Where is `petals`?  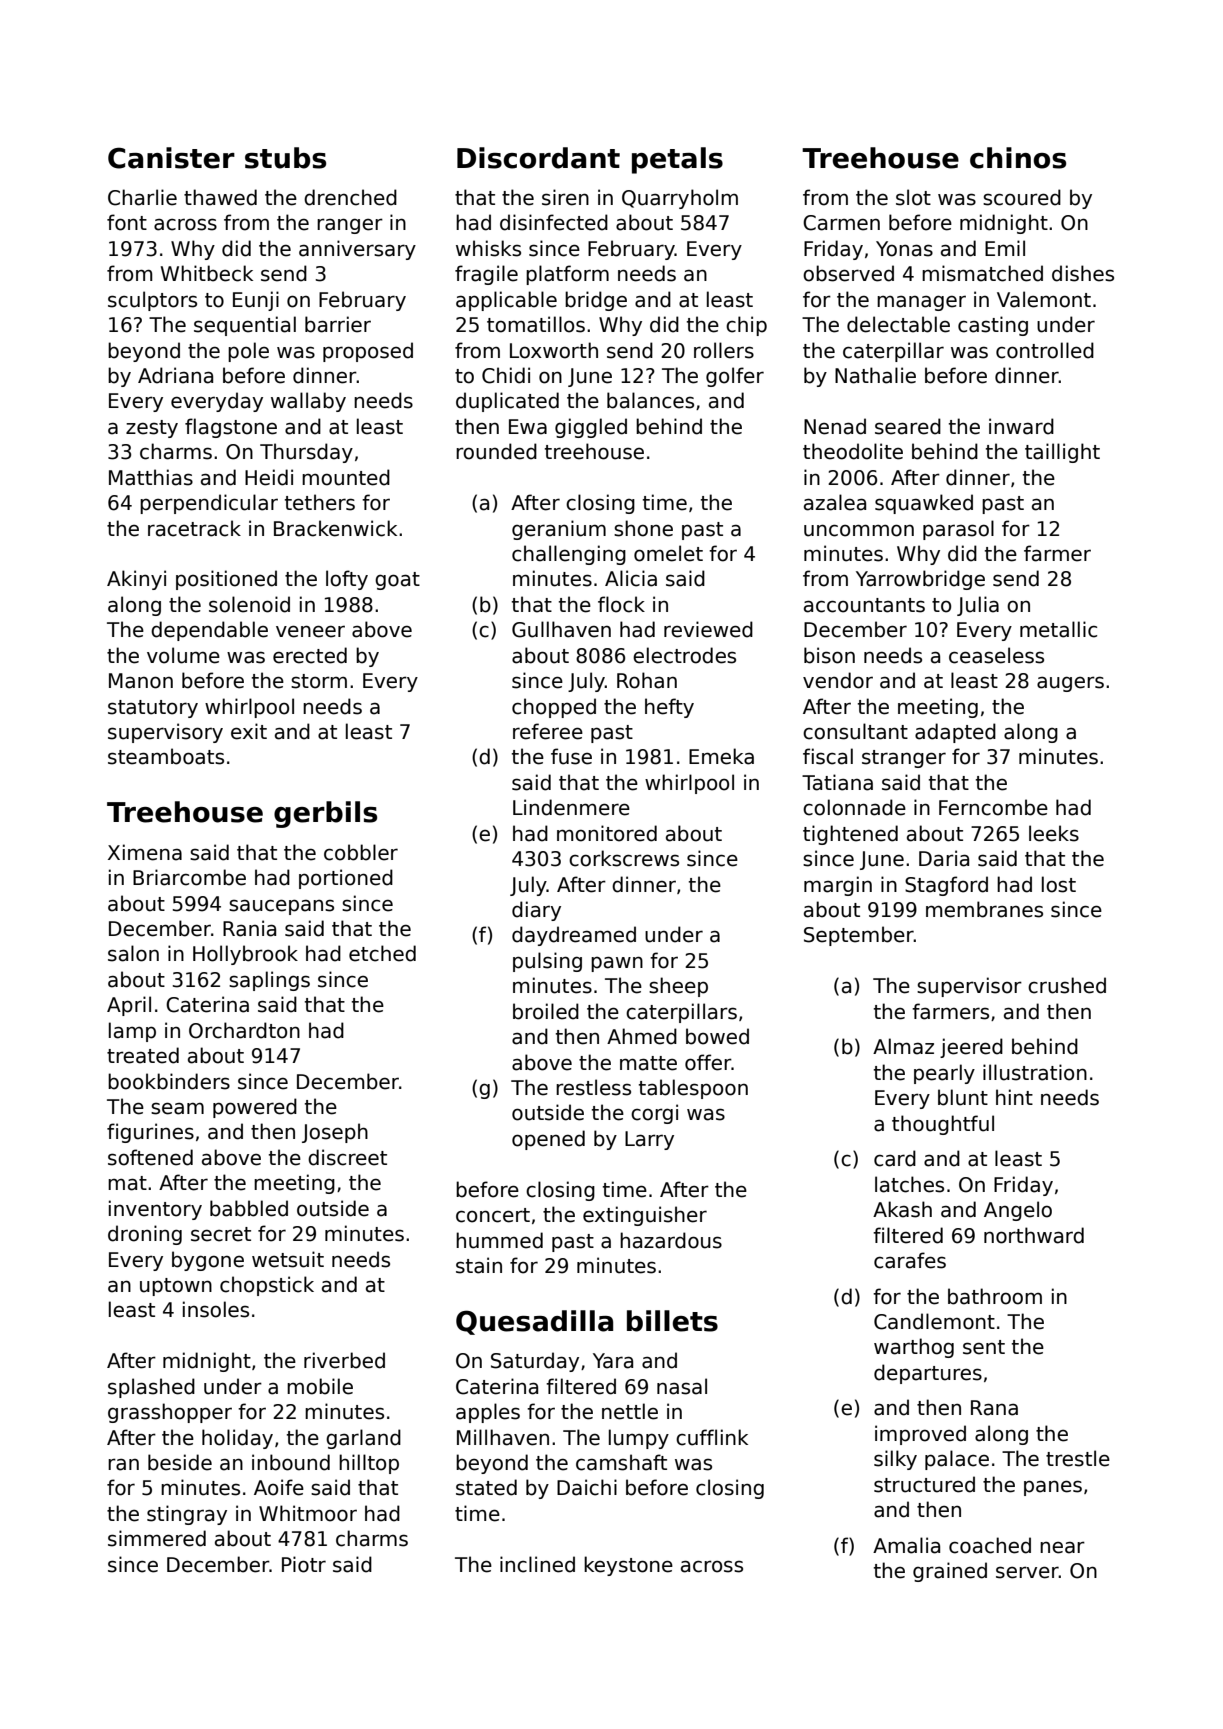 petals is located at coordinates (677, 160).
